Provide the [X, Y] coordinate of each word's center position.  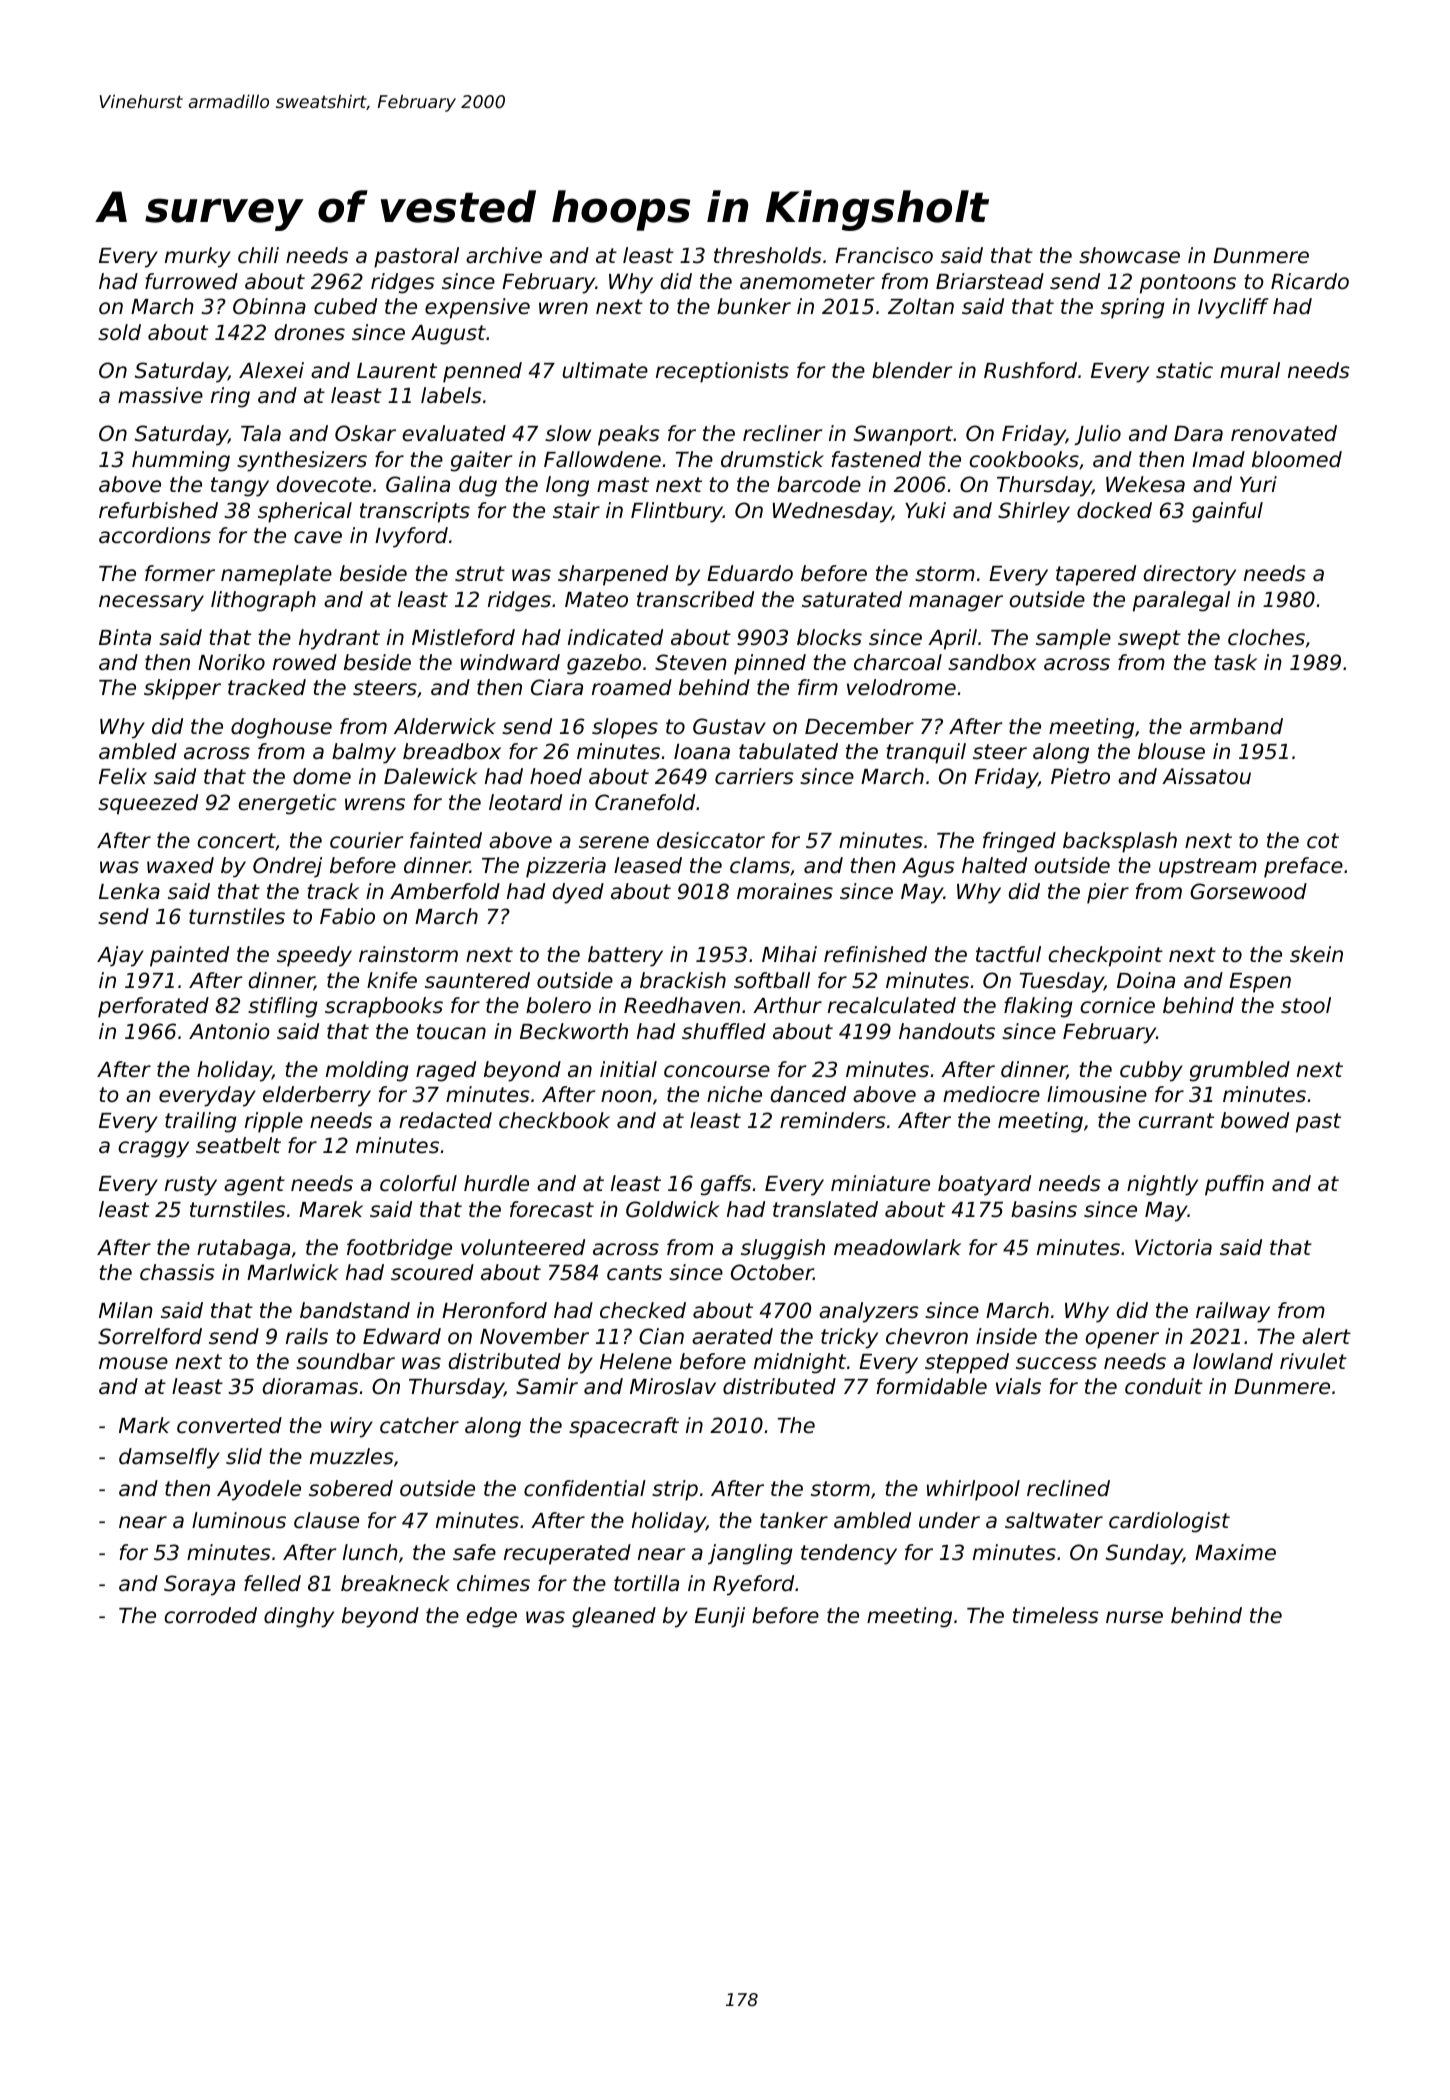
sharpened [613, 575]
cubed [345, 306]
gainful [1227, 512]
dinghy [299, 1617]
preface [1303, 867]
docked [1114, 510]
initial [628, 1069]
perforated [153, 1007]
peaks [629, 435]
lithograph [263, 601]
